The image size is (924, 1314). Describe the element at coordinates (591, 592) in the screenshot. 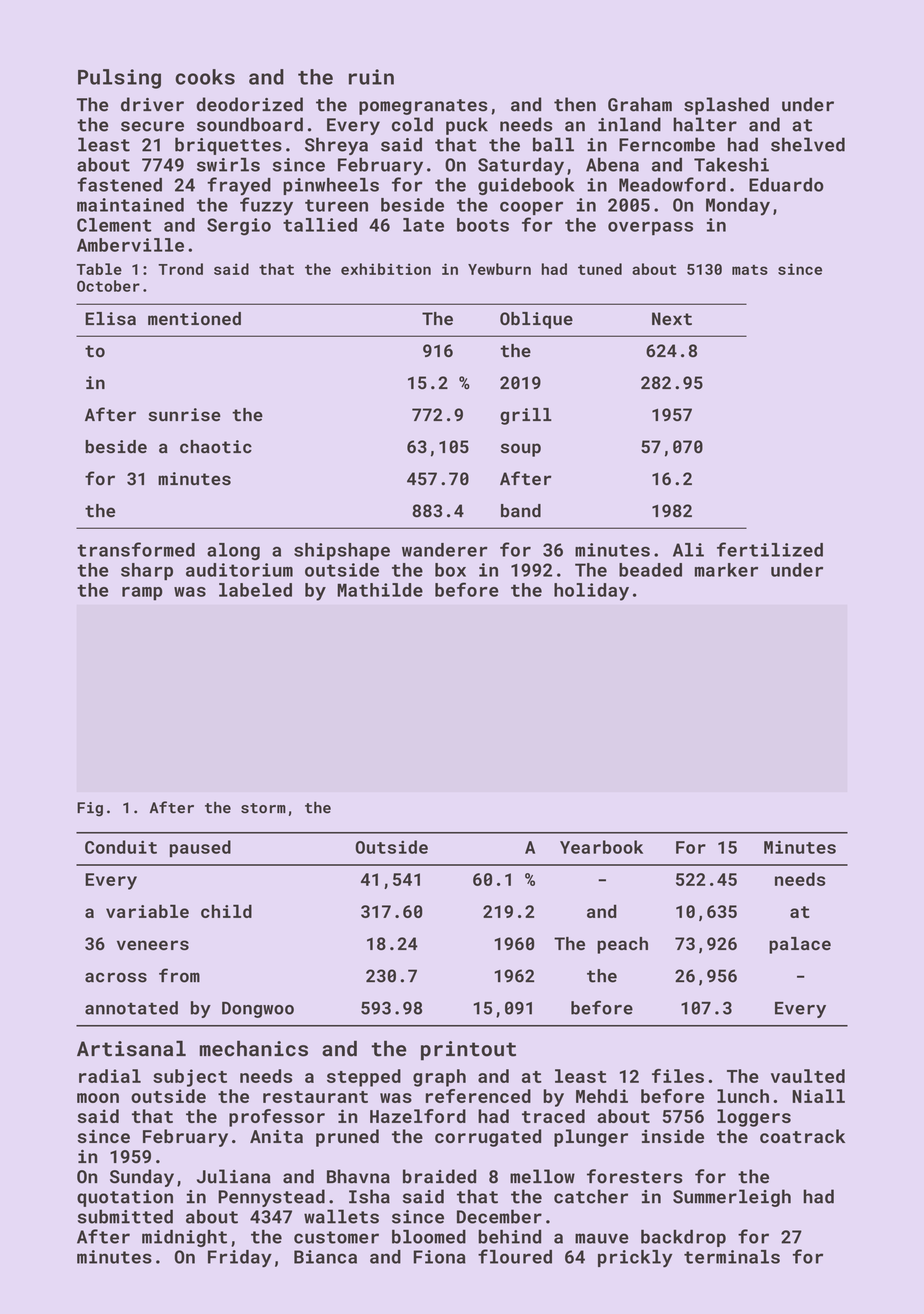

I see `holiday` at that location.
